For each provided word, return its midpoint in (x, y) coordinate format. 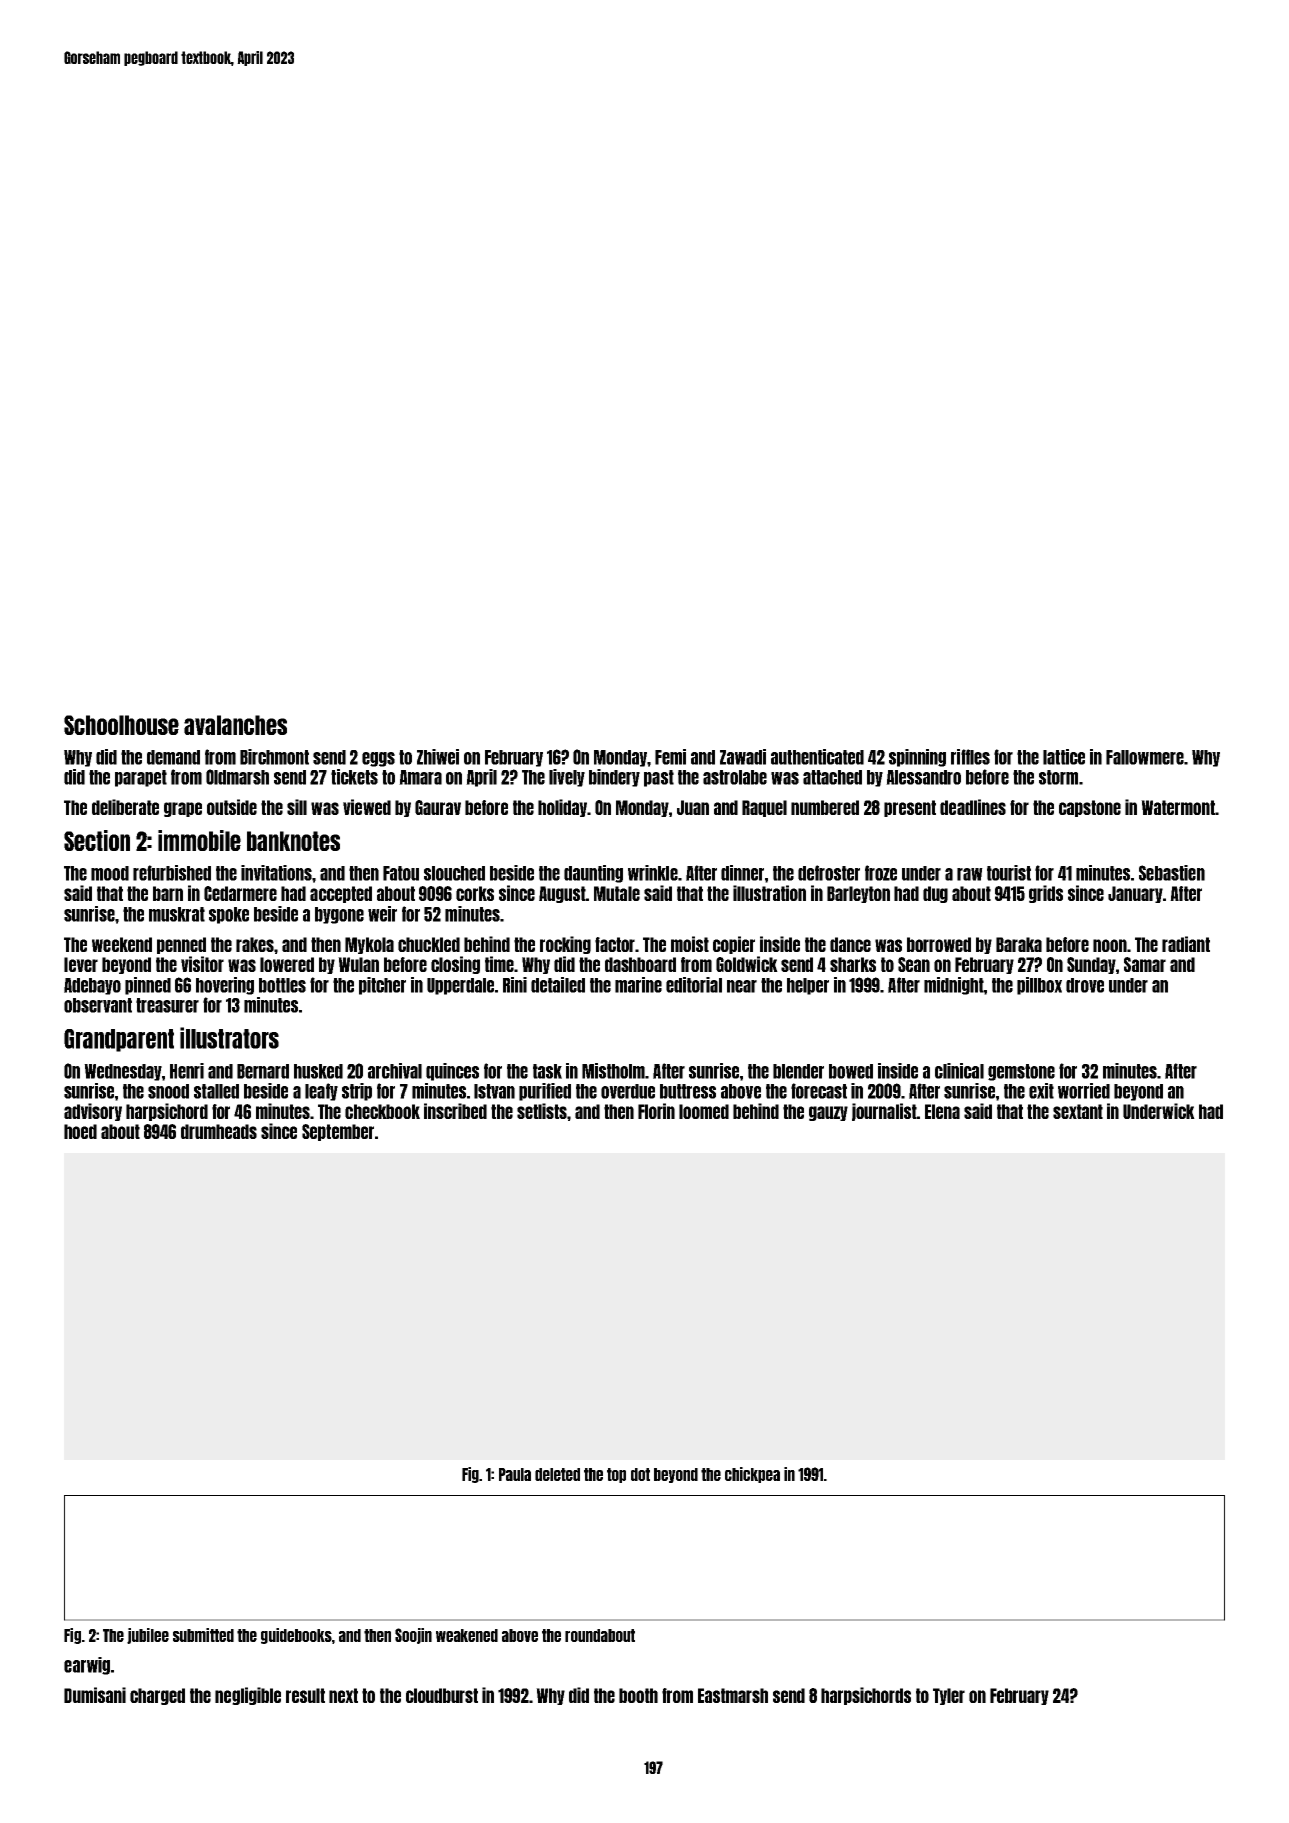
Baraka (1019, 944)
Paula (515, 1474)
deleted (557, 1474)
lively (567, 778)
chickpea (752, 1475)
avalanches (235, 725)
